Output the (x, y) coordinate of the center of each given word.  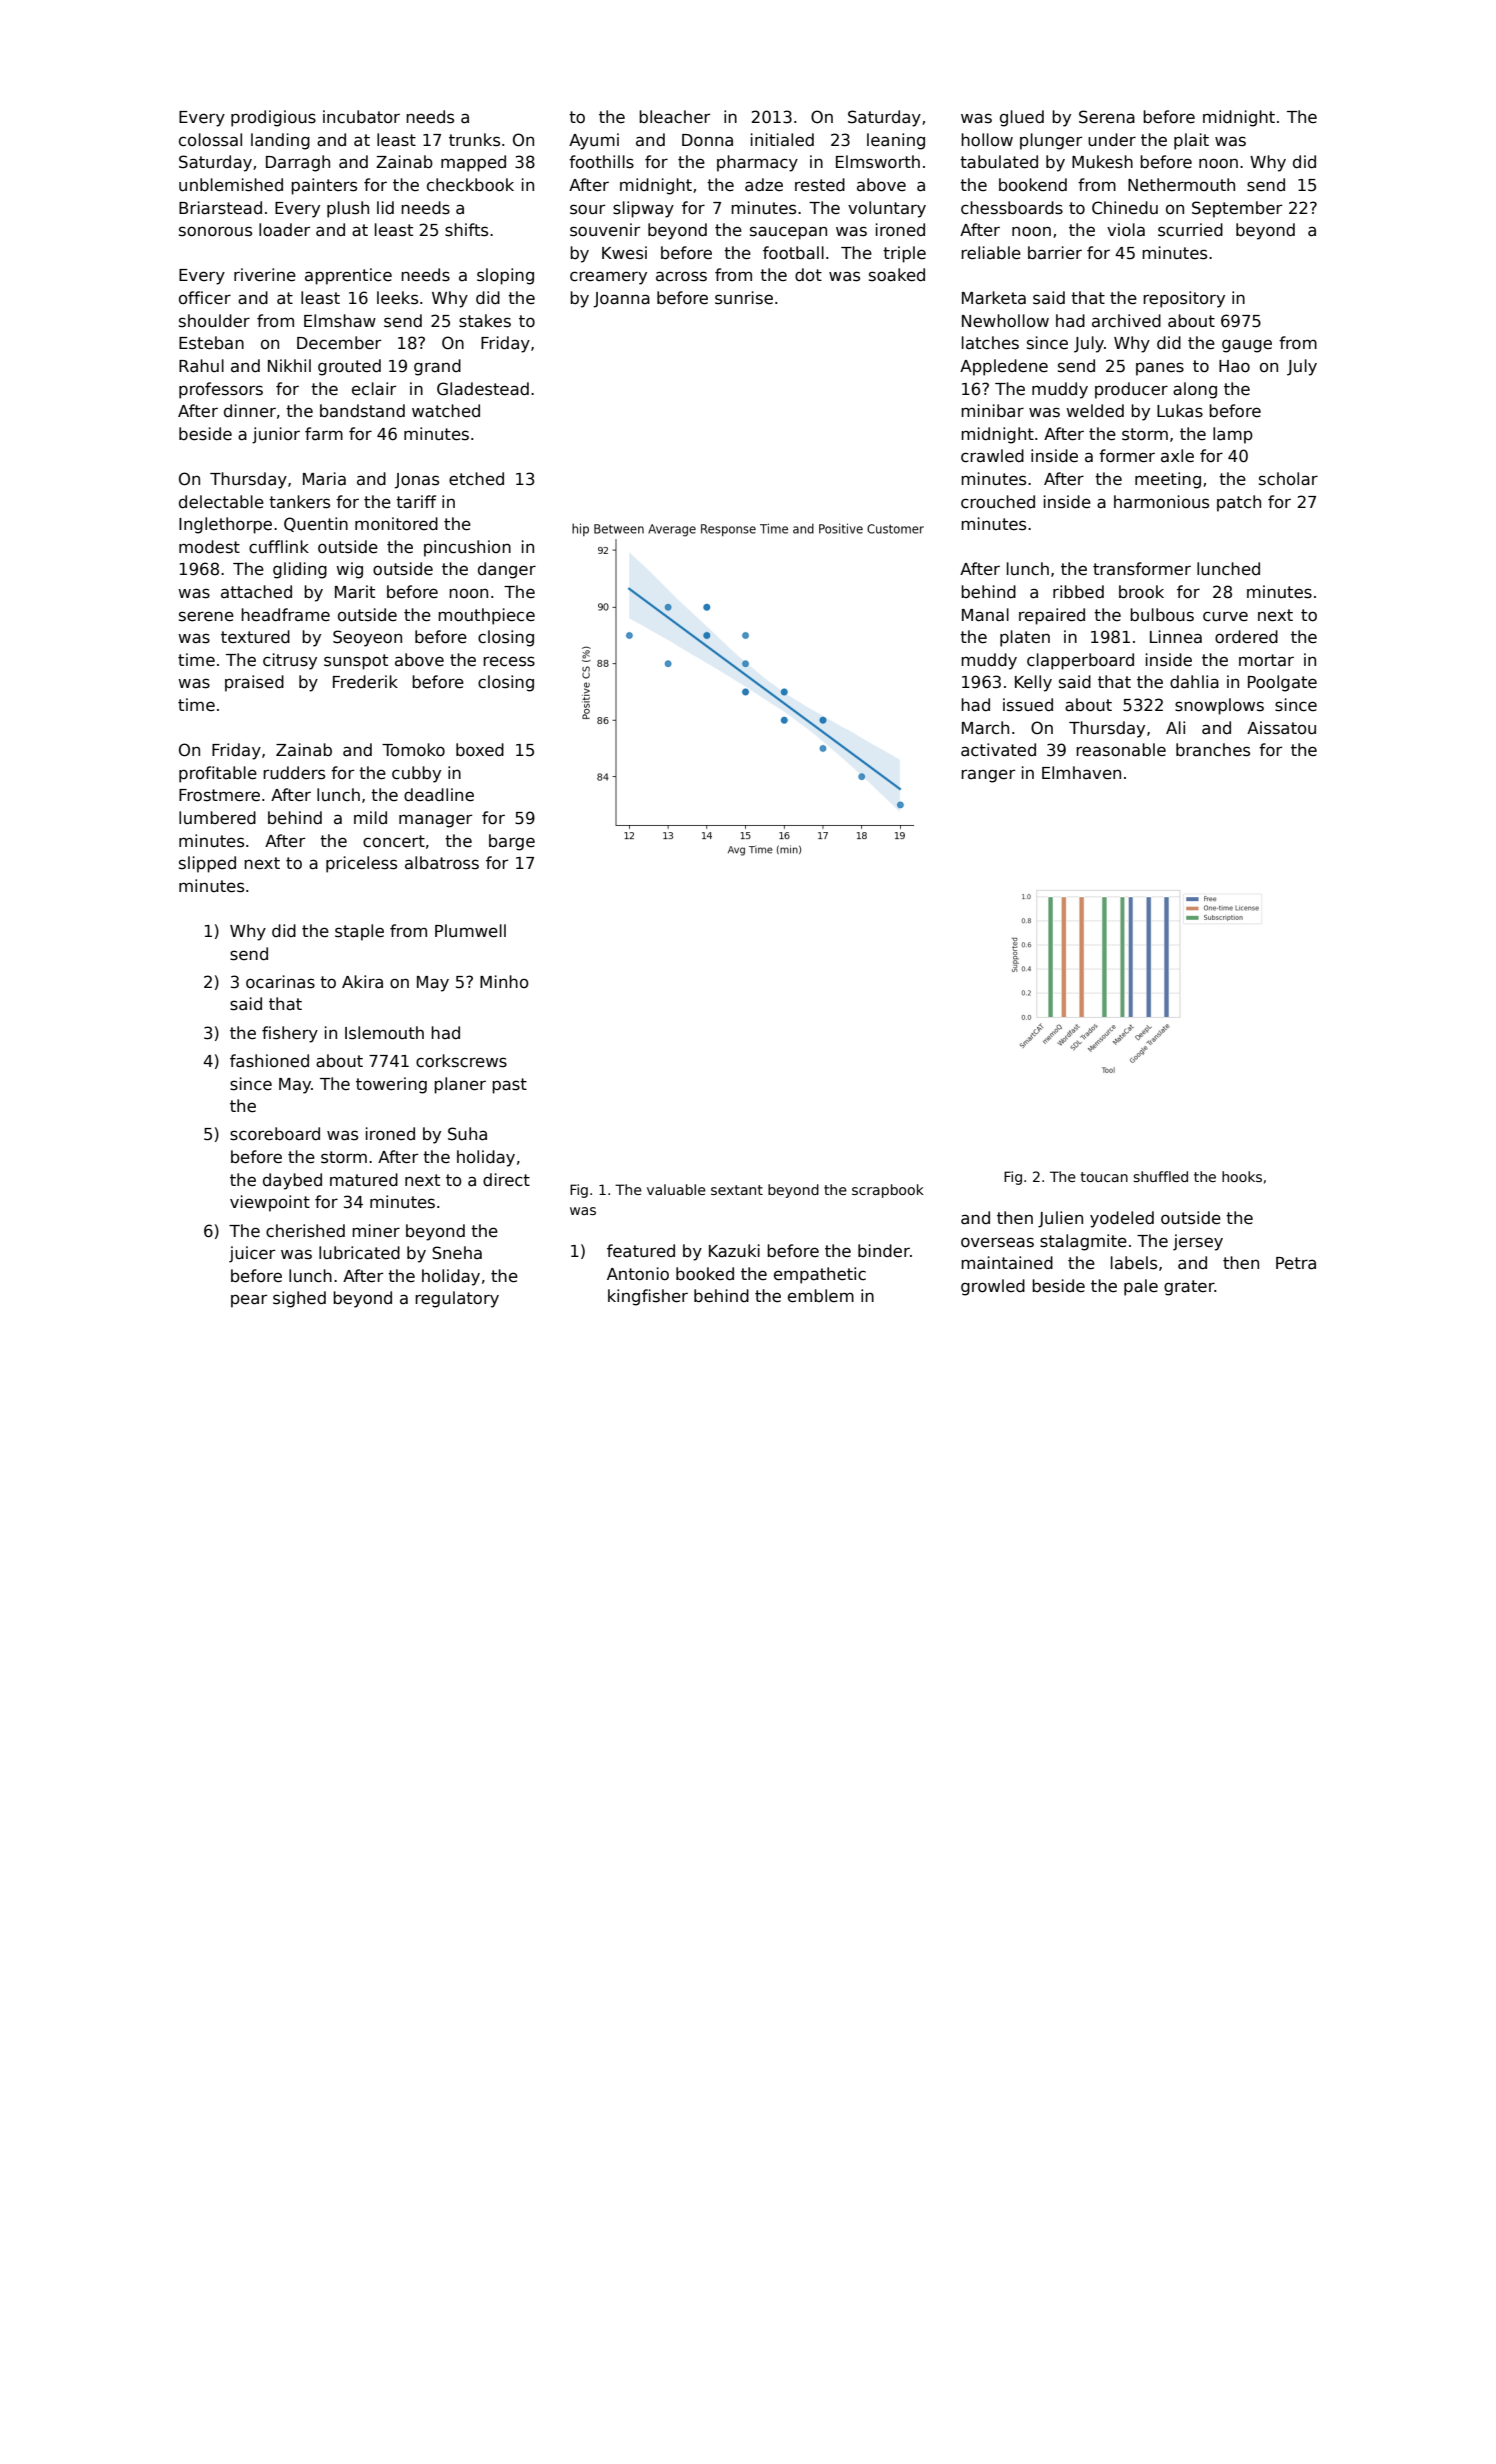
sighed (299, 1299)
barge (512, 842)
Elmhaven (1081, 773)
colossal (210, 140)
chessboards (1012, 208)
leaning (896, 141)
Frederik (365, 682)
